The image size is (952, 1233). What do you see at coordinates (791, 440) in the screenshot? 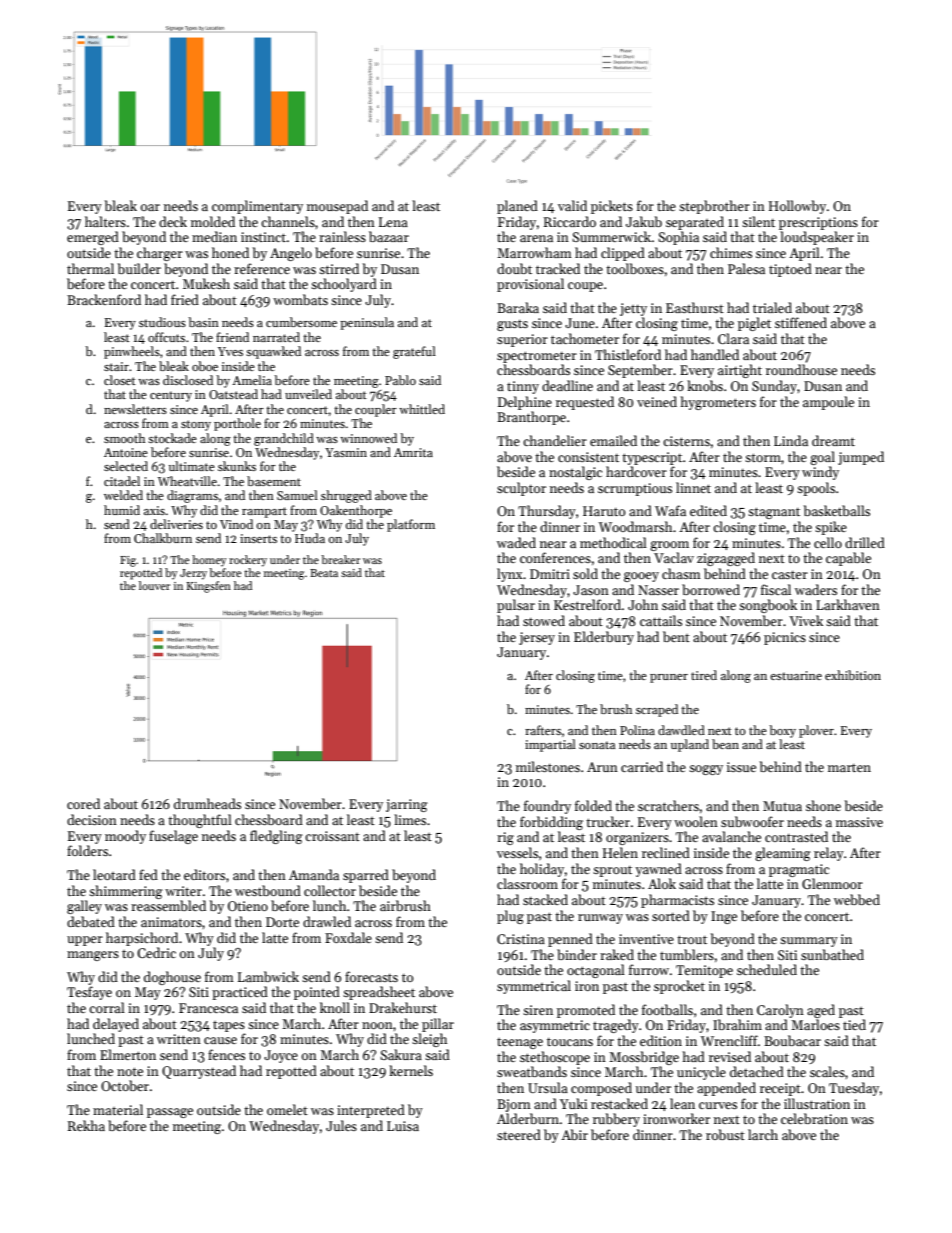
I see `Linda` at bounding box center [791, 440].
